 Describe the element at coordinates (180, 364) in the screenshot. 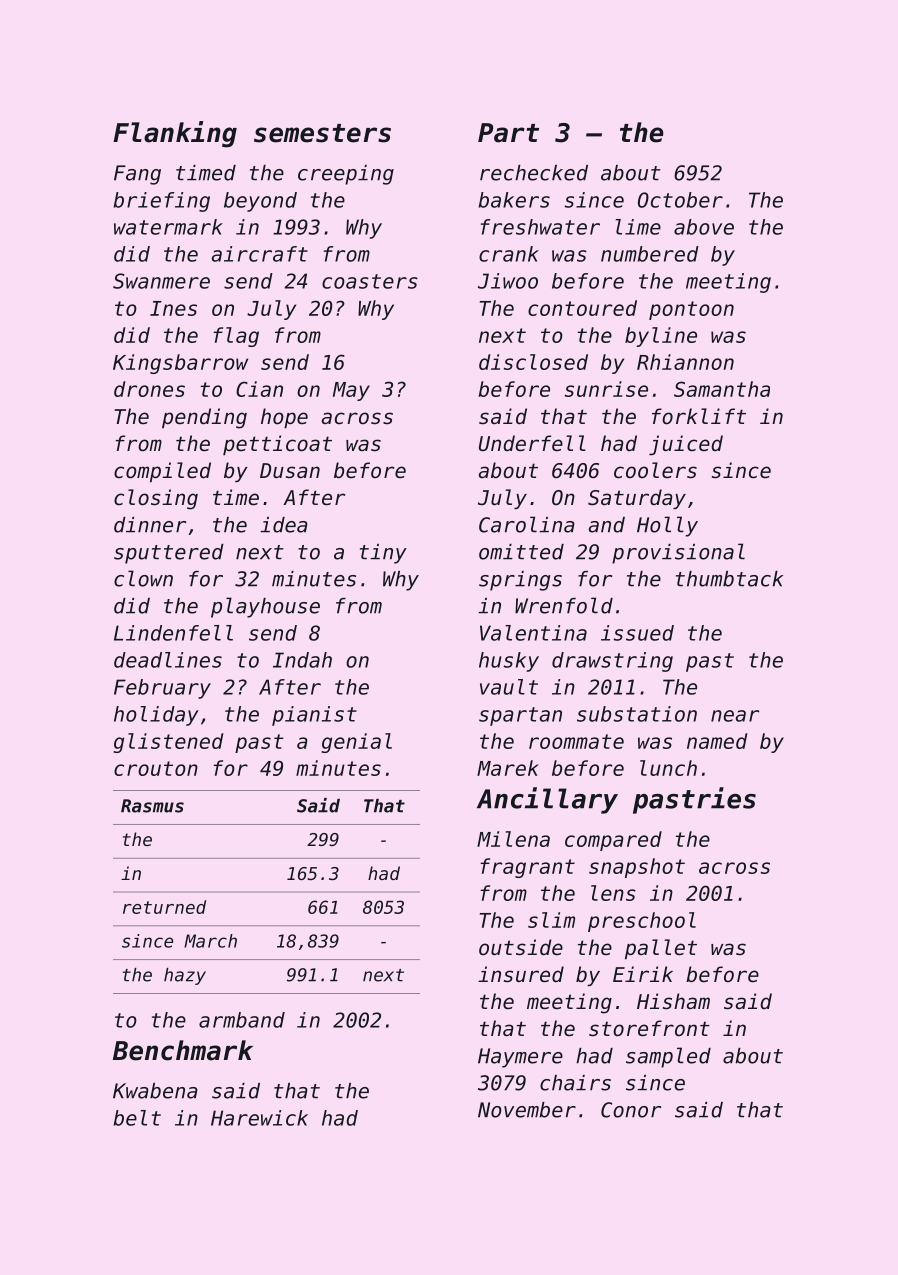

I see `Kingsbarrow` at that location.
